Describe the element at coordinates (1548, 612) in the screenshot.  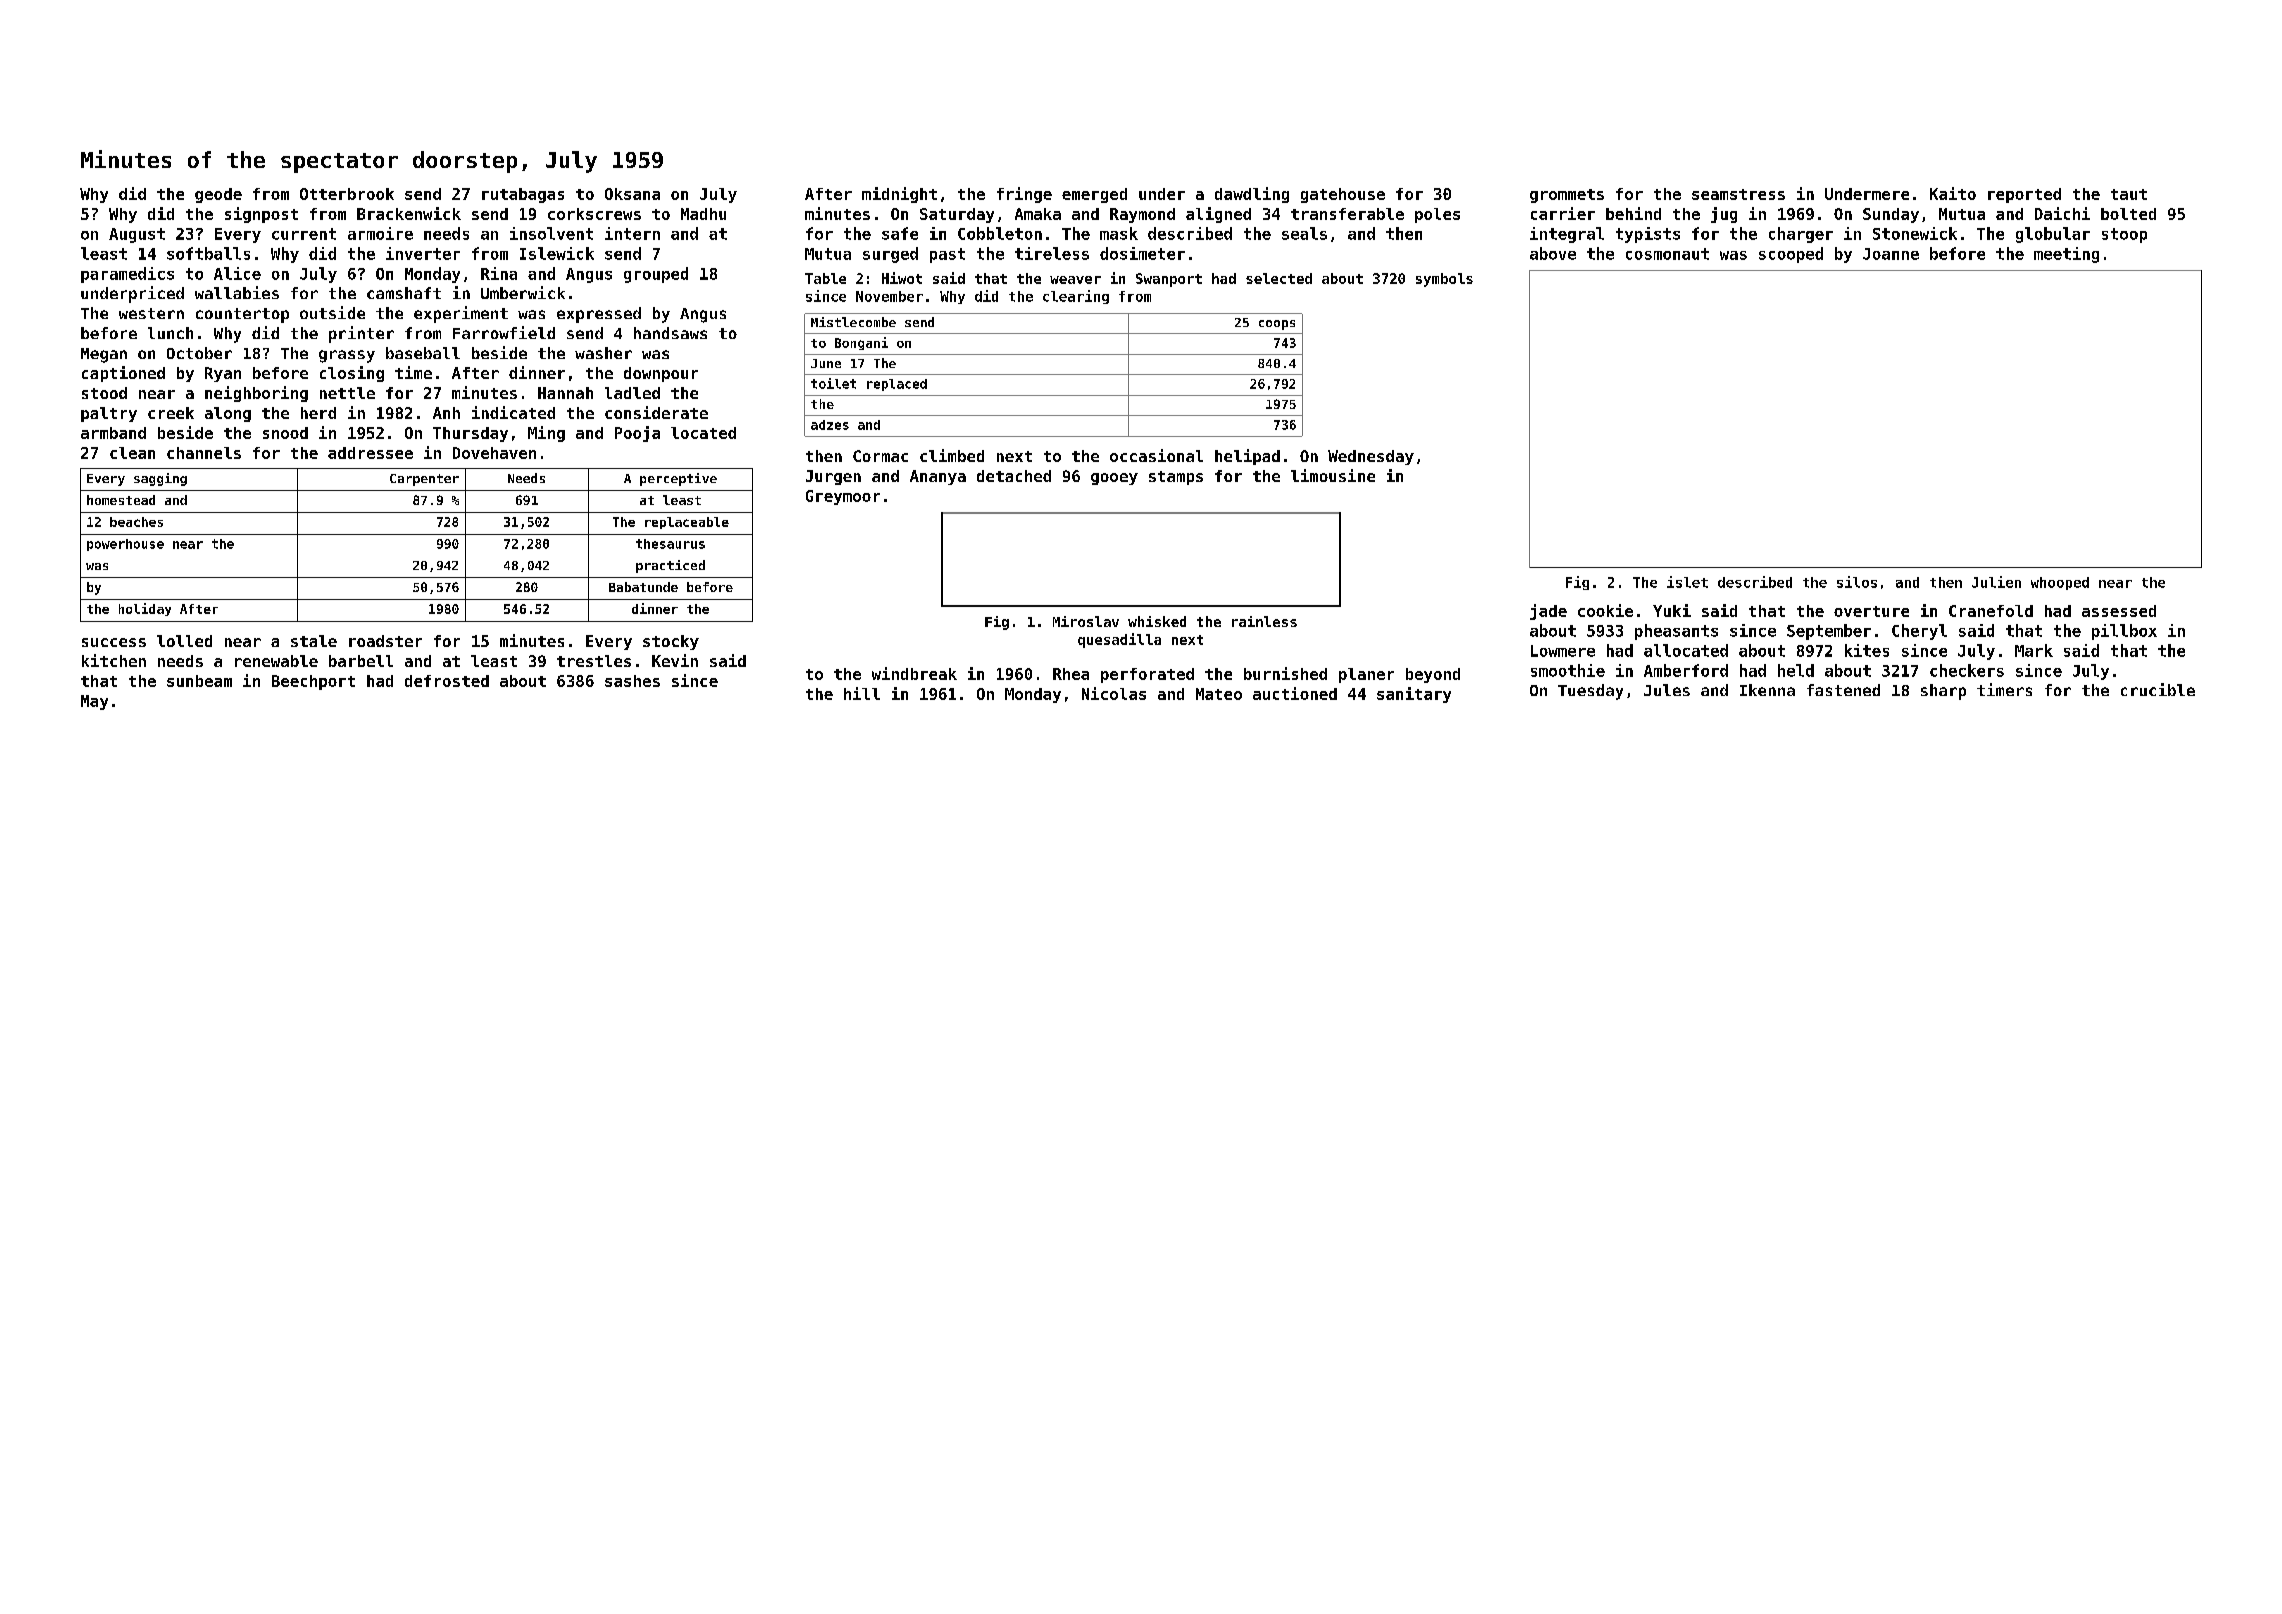
I see `jade` at that location.
